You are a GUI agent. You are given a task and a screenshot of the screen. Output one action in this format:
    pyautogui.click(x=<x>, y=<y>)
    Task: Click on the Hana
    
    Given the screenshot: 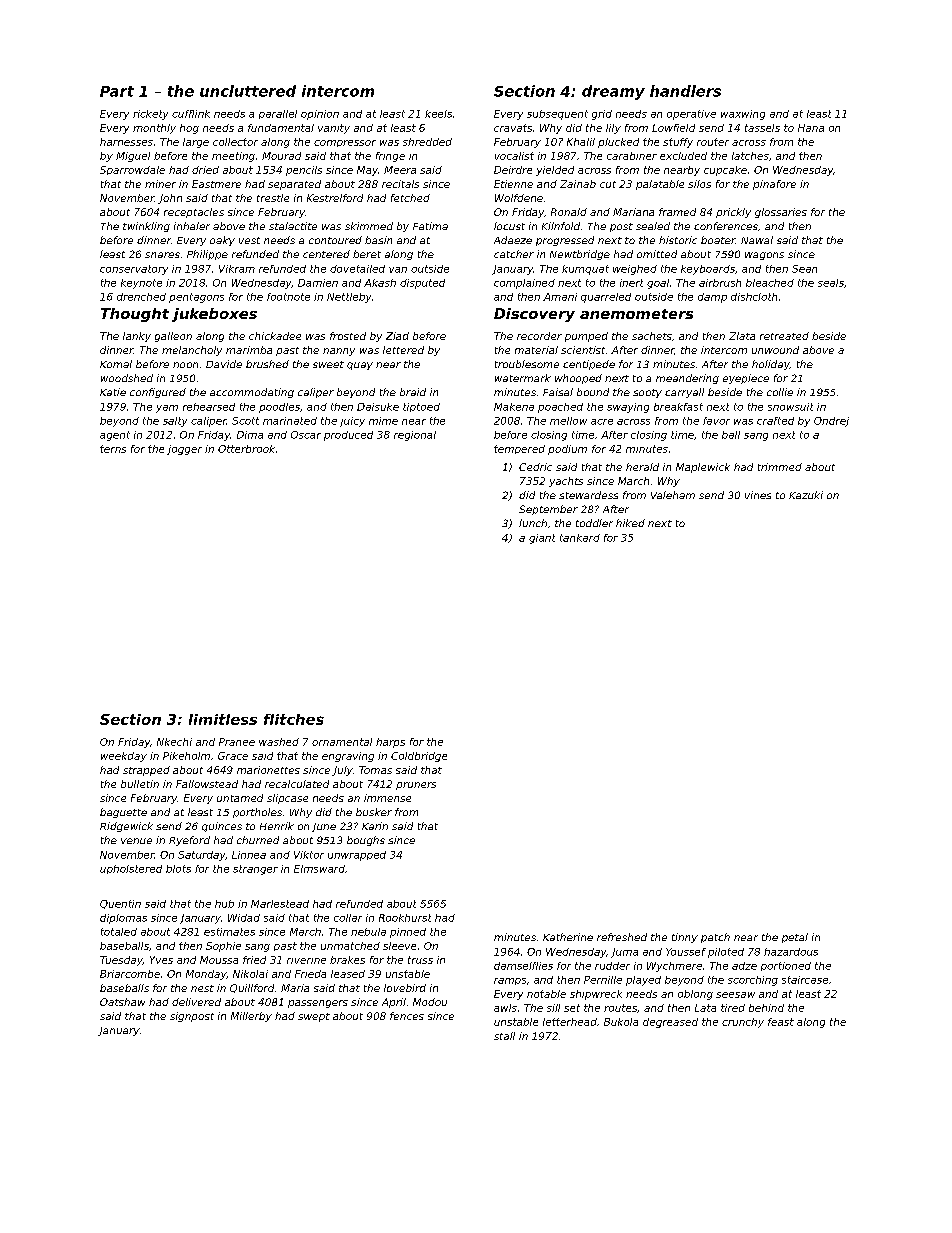 What is the action you would take?
    pyautogui.click(x=811, y=128)
